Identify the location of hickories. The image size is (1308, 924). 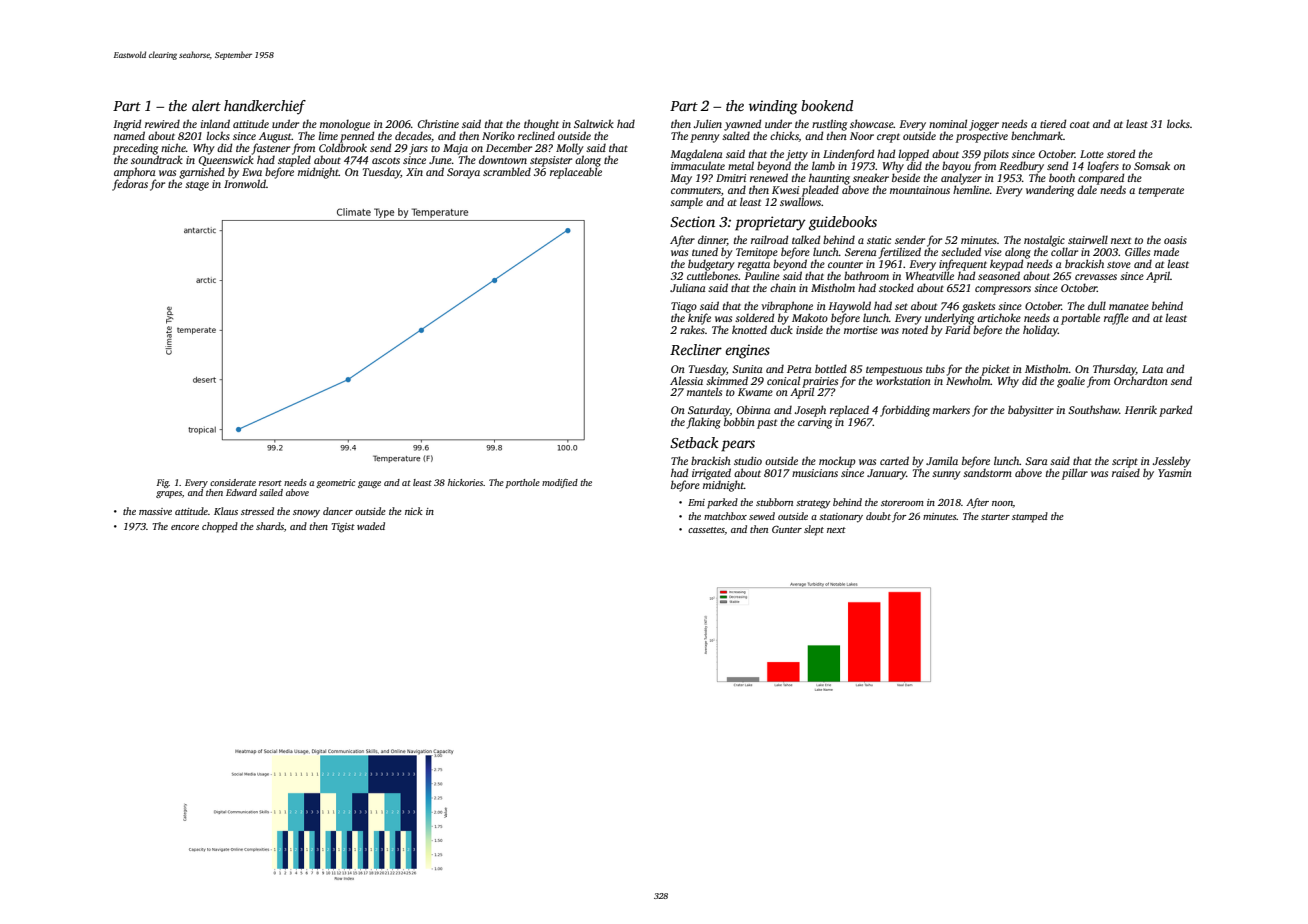
(465, 482).
